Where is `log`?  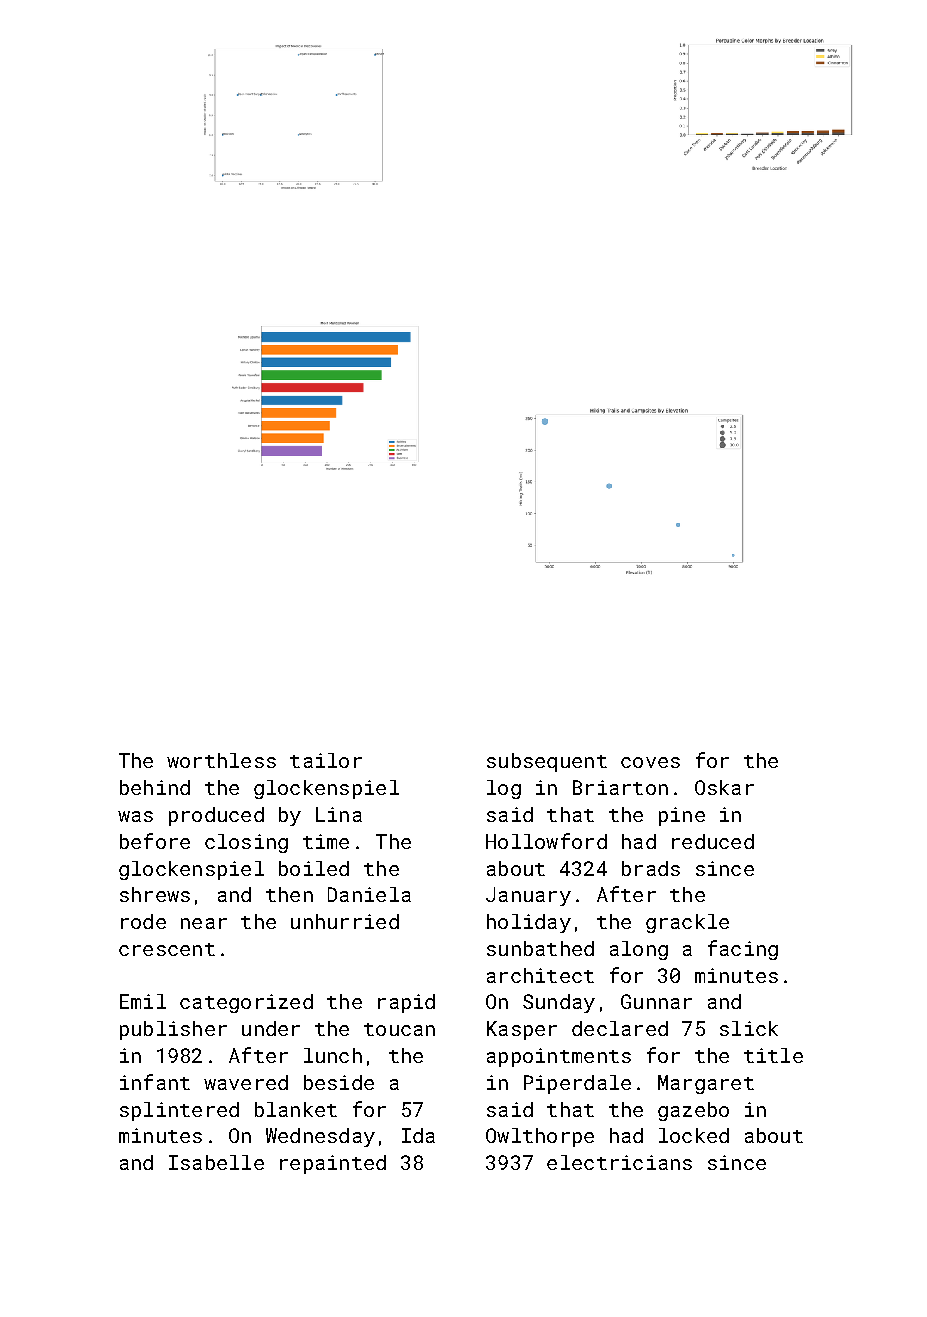
log is located at coordinates (504, 789).
